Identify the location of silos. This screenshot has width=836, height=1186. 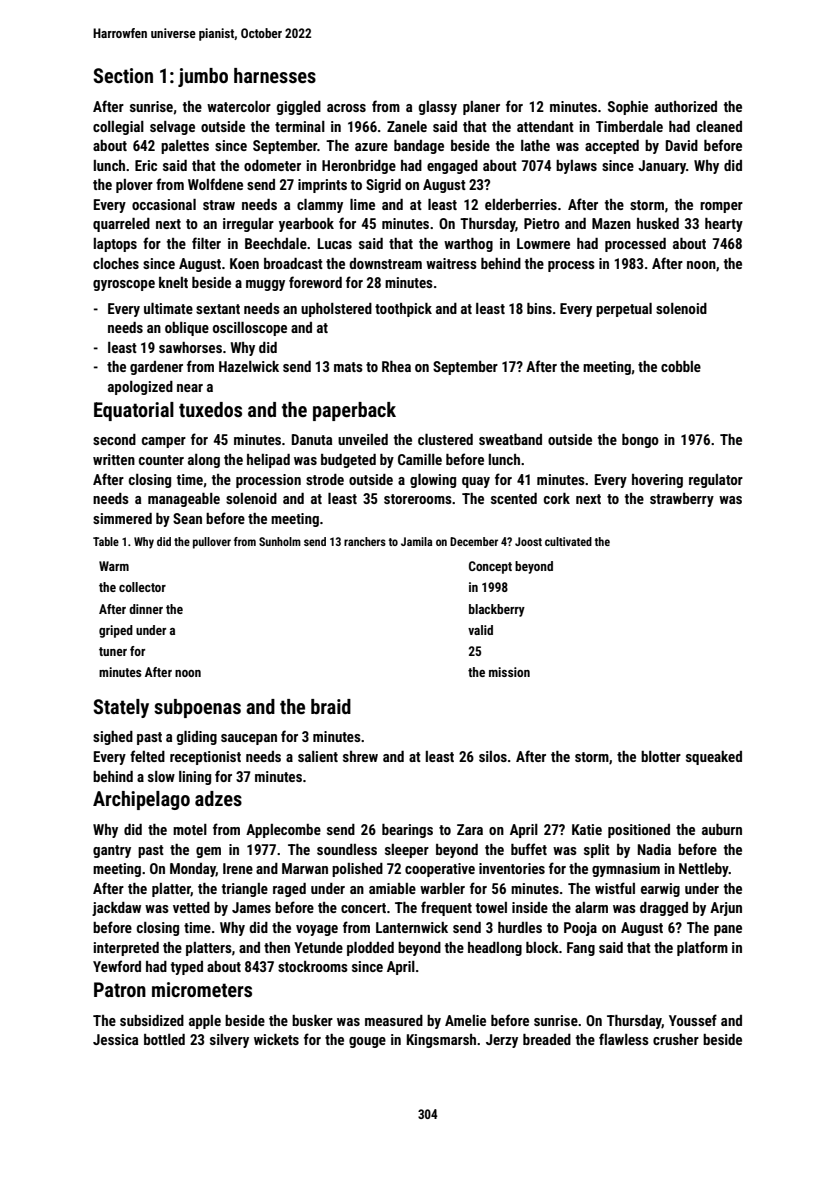
(493, 756).
